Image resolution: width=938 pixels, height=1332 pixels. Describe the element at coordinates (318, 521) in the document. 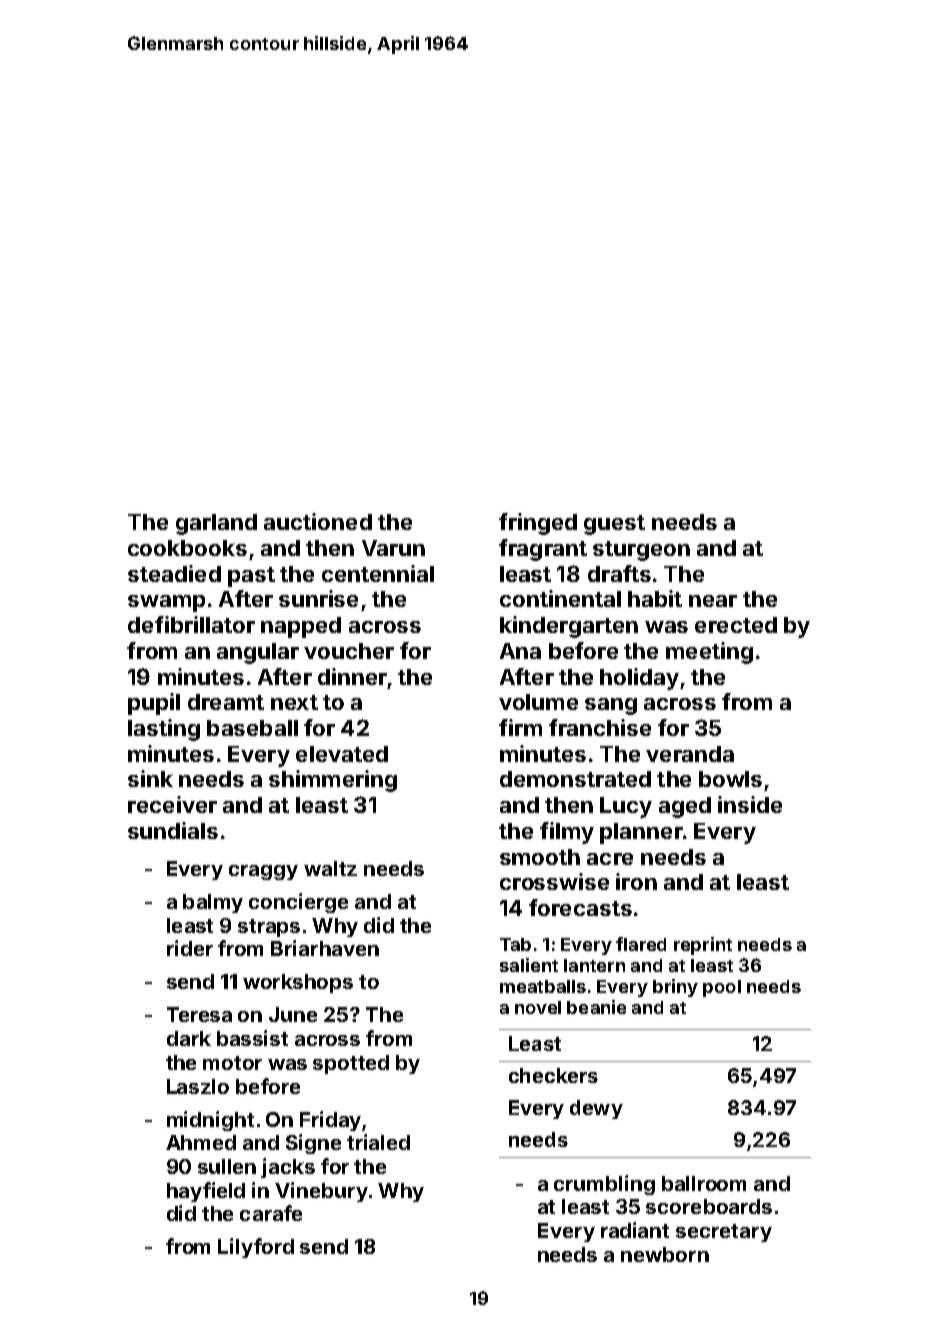

I see `auctioned` at that location.
